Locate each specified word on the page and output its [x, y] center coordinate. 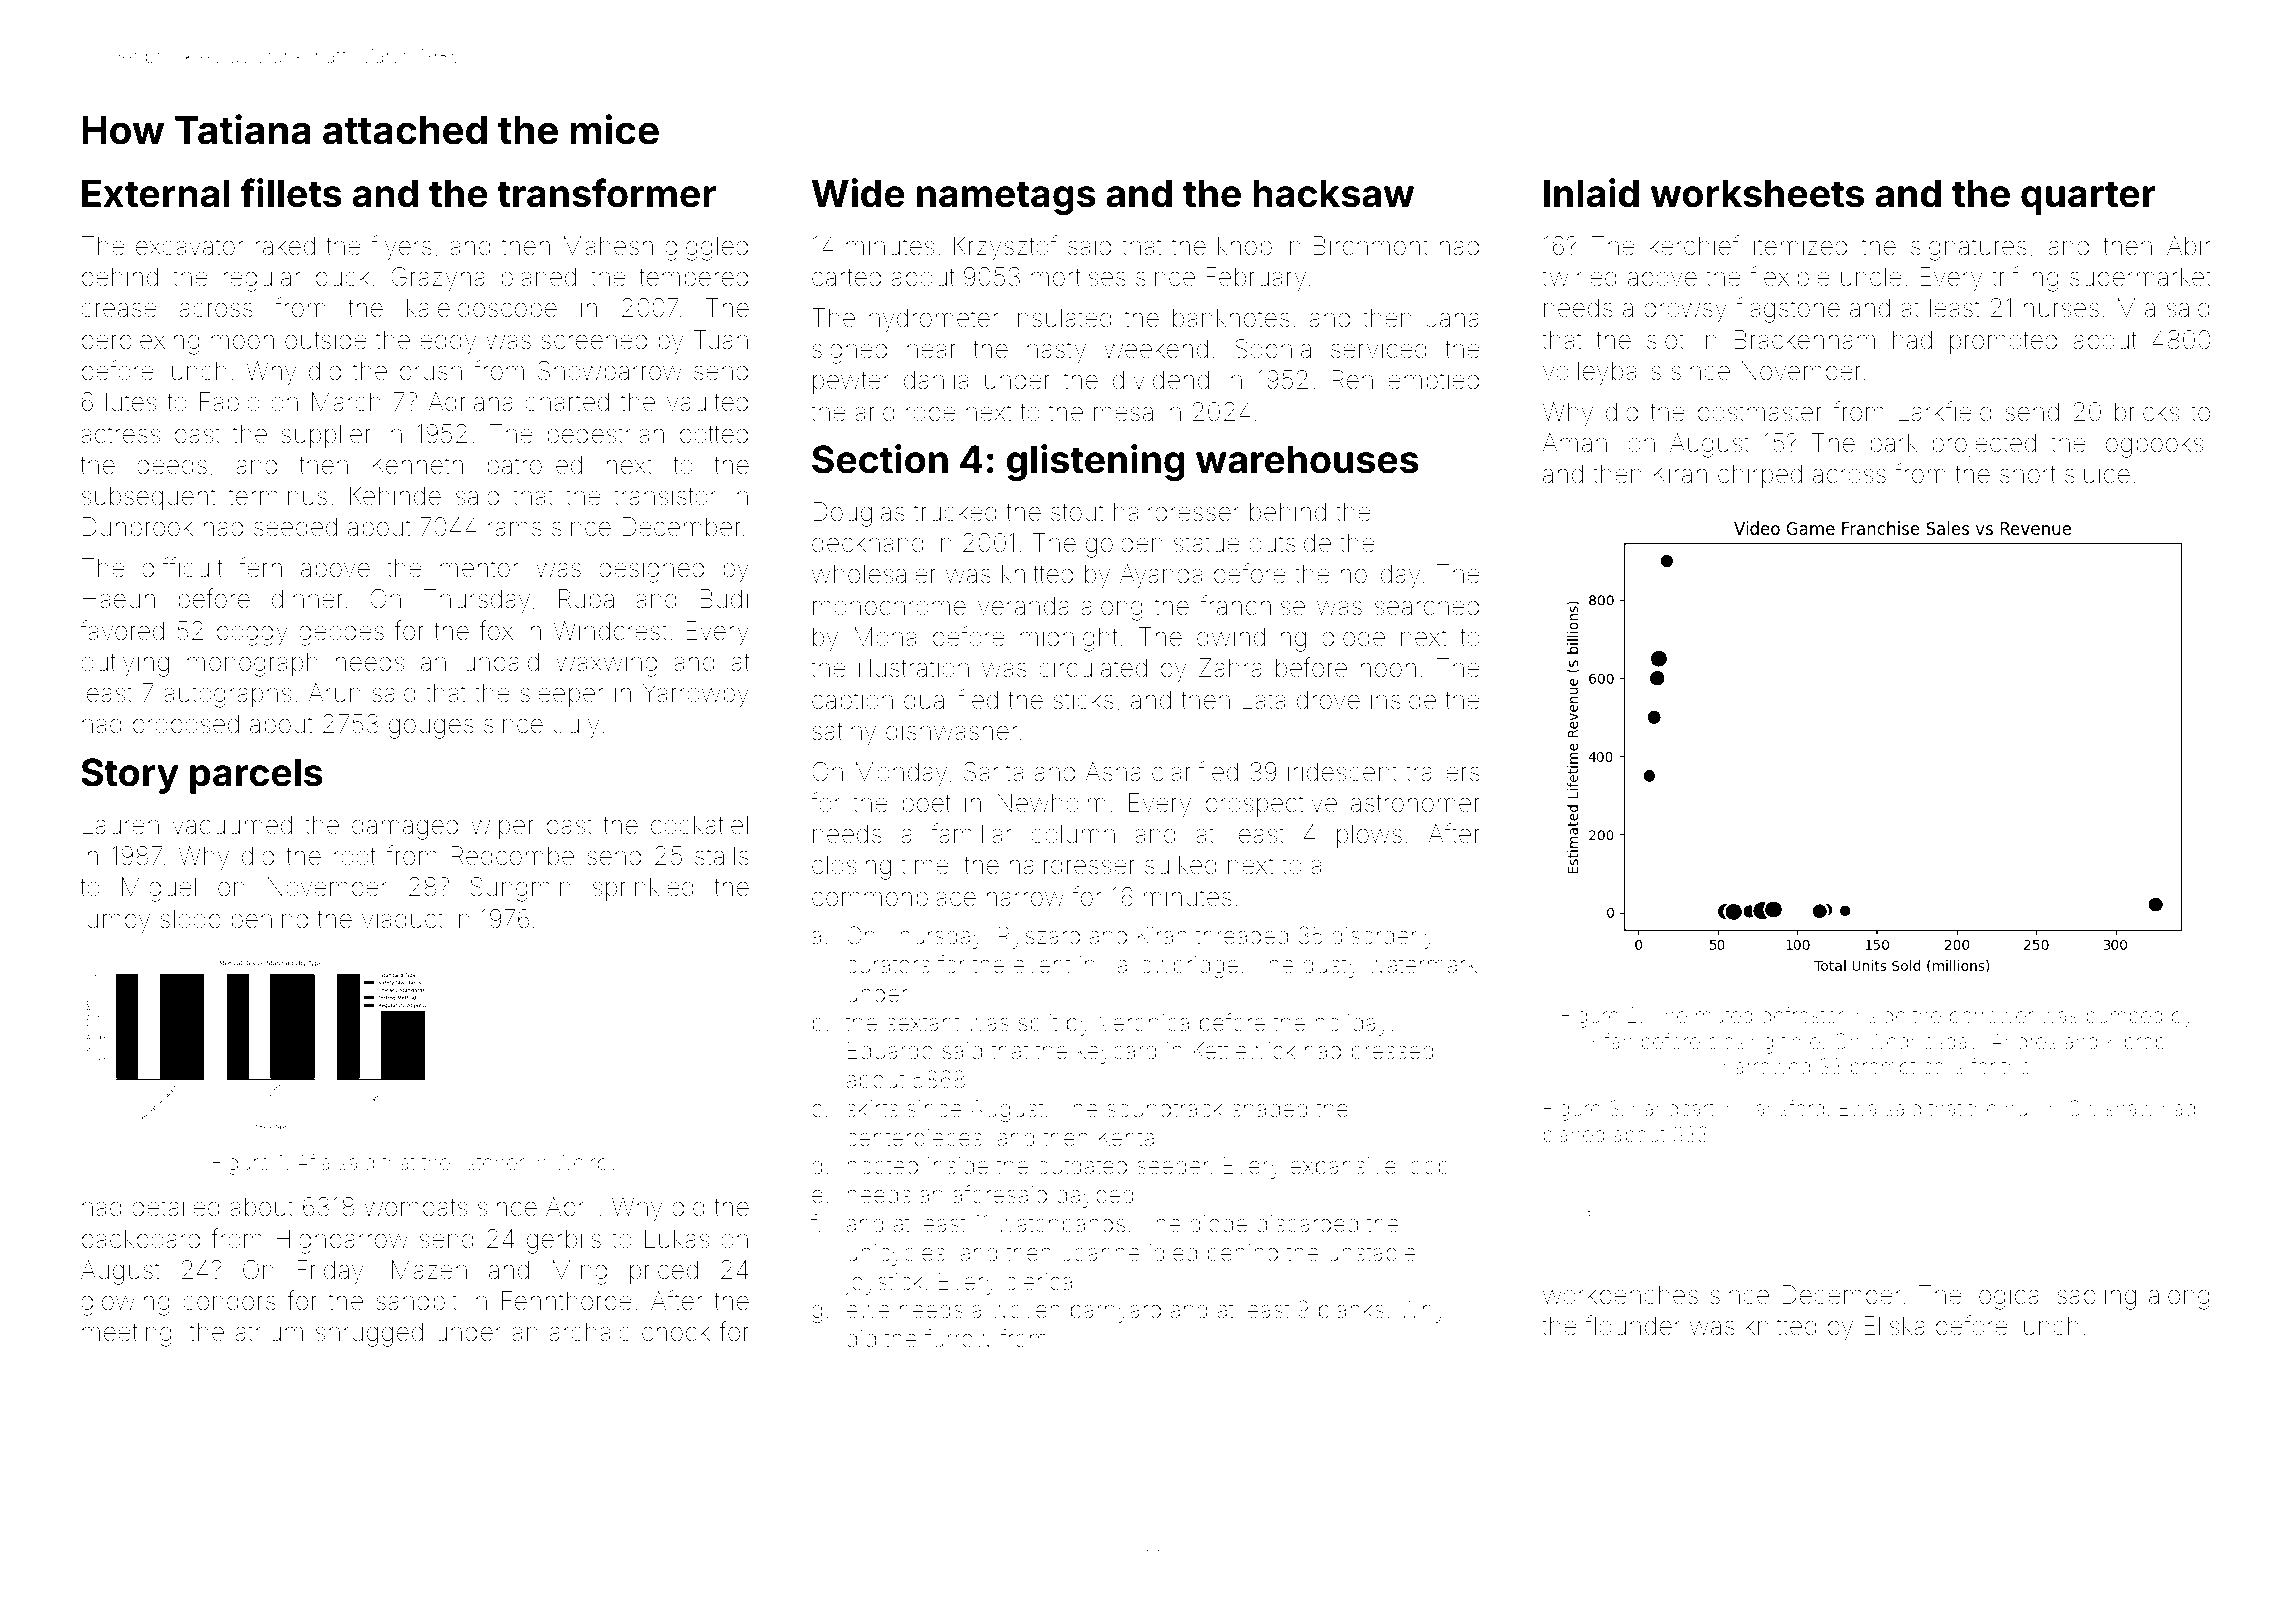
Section [880, 459]
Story [130, 776]
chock [676, 1332]
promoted [2003, 342]
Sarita [993, 772]
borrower [1991, 1016]
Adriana [470, 402]
